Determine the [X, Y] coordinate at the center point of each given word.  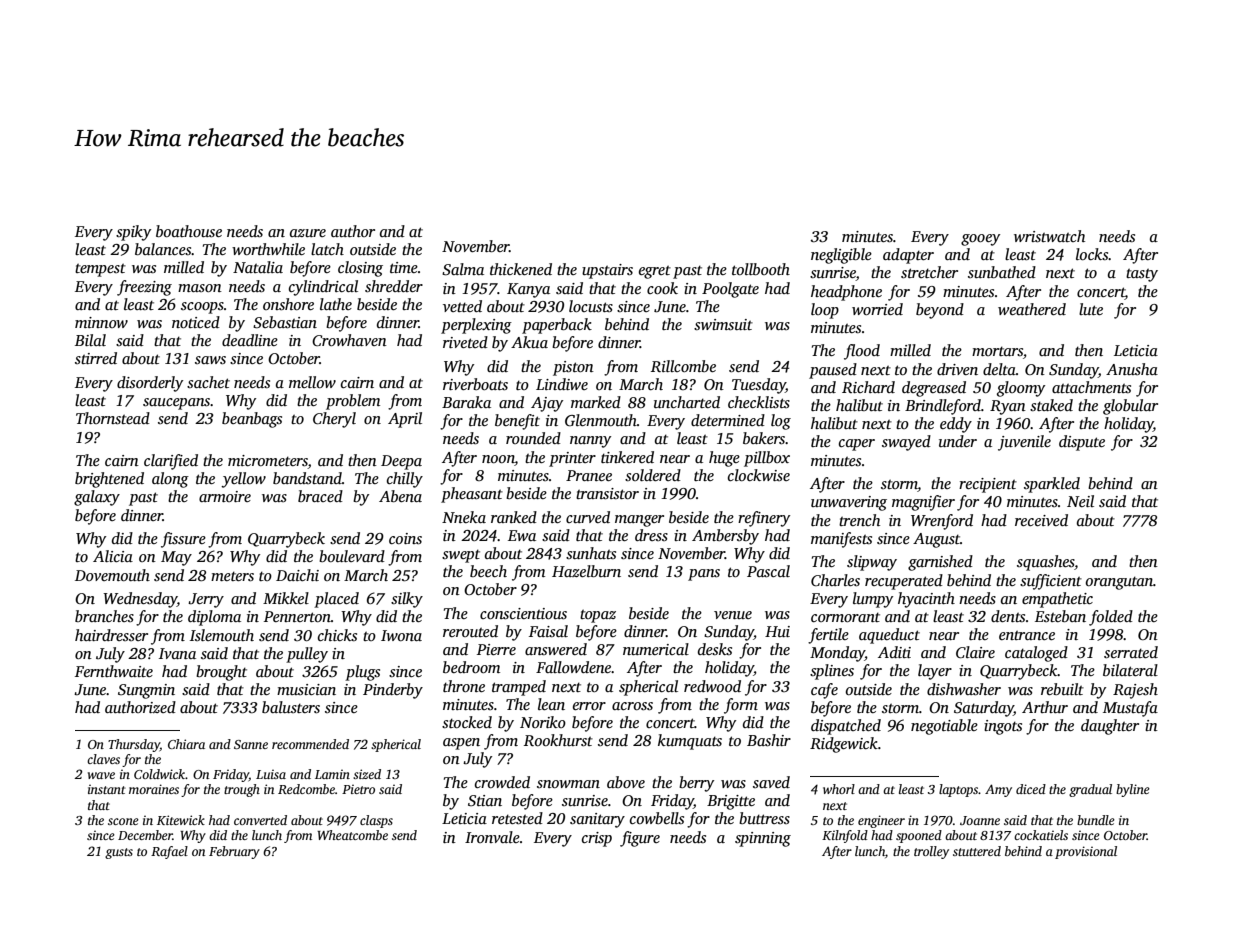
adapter [908, 256]
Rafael [169, 852]
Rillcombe [683, 366]
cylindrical [323, 288]
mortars [997, 351]
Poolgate [730, 290]
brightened [109, 480]
